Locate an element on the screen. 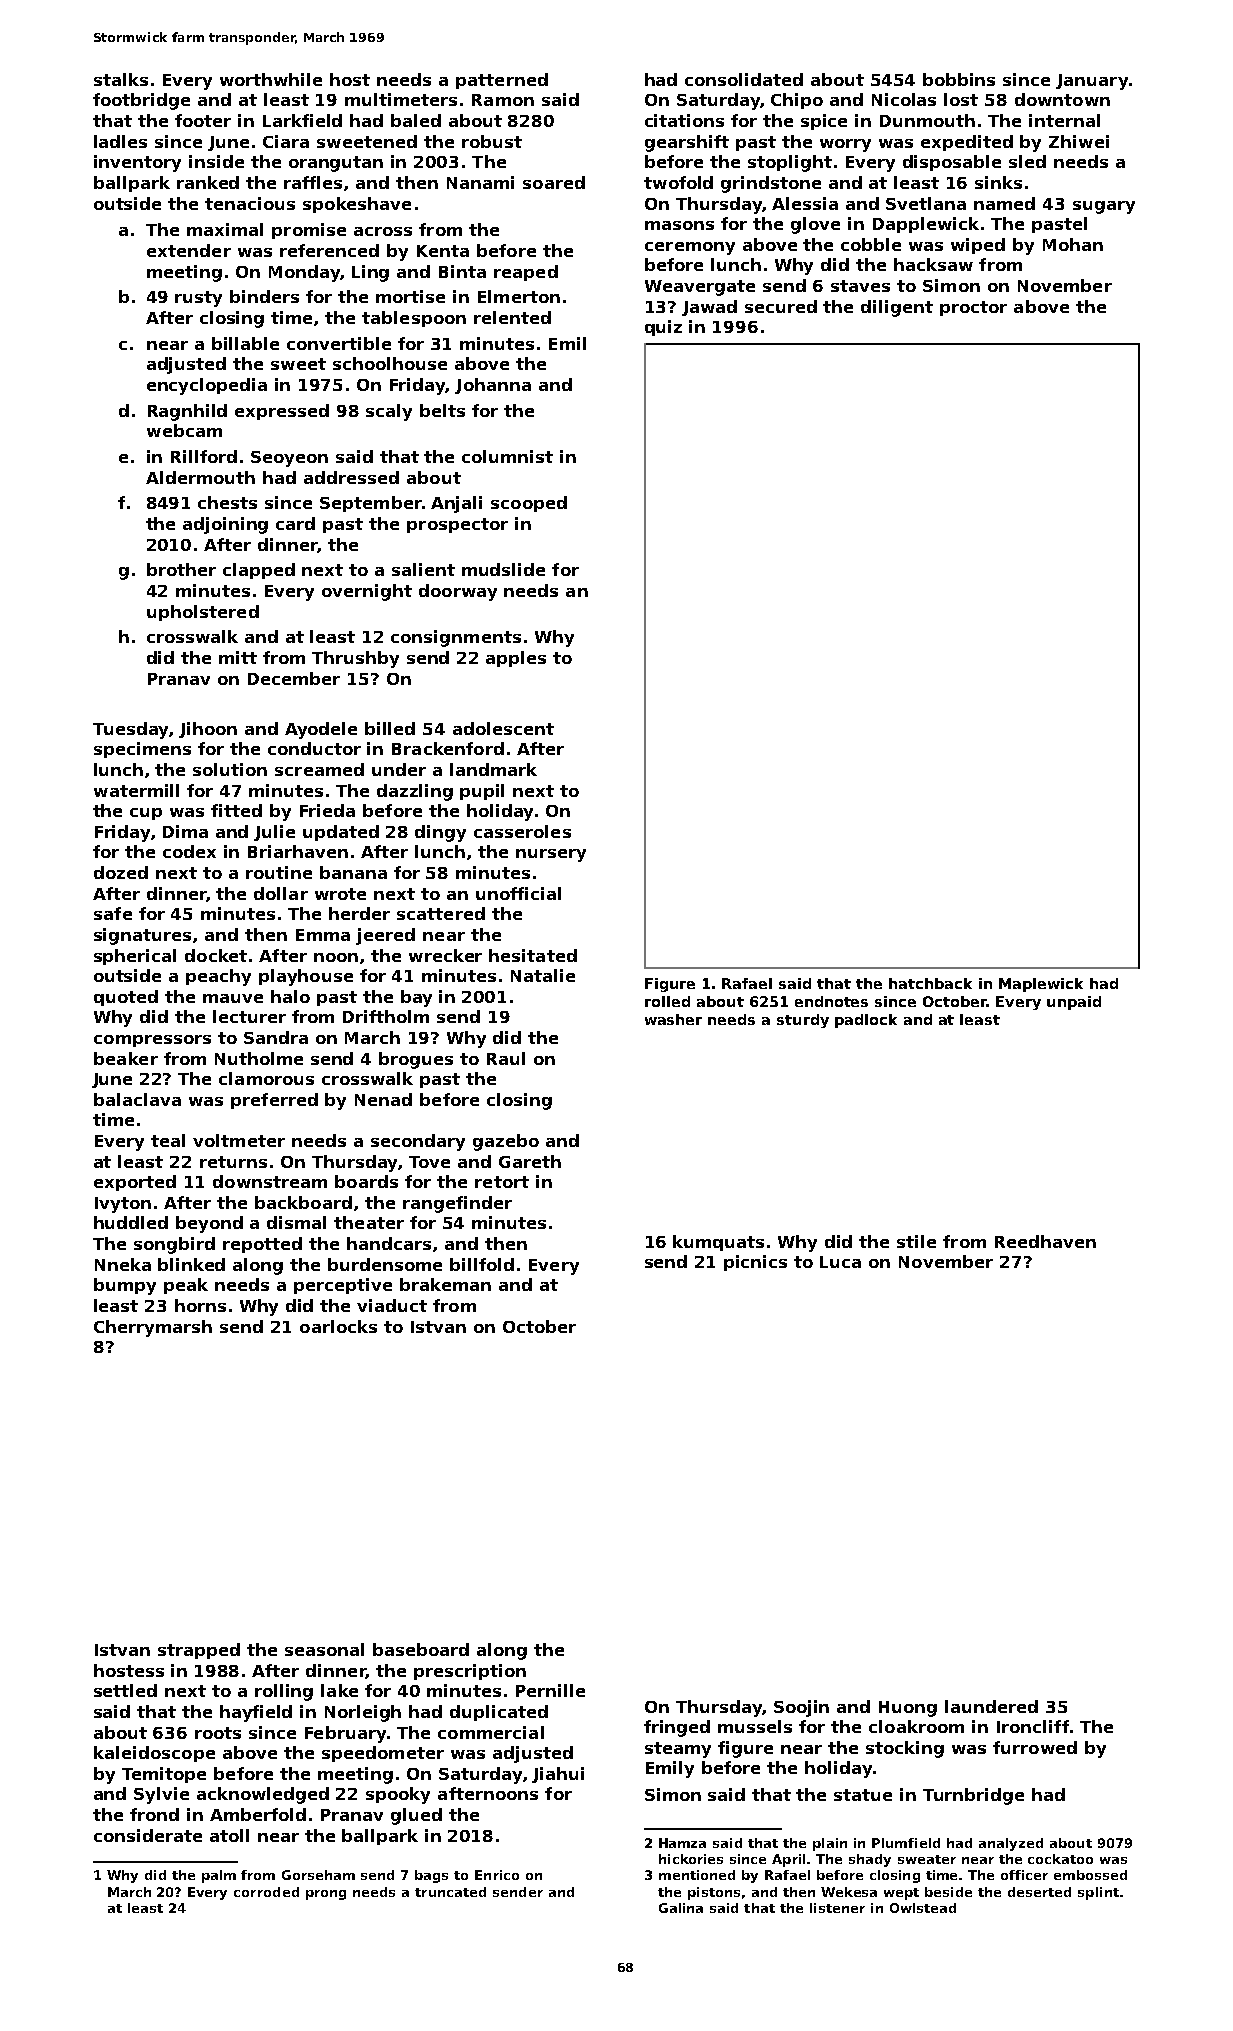  ceremony is located at coordinates (690, 248).
